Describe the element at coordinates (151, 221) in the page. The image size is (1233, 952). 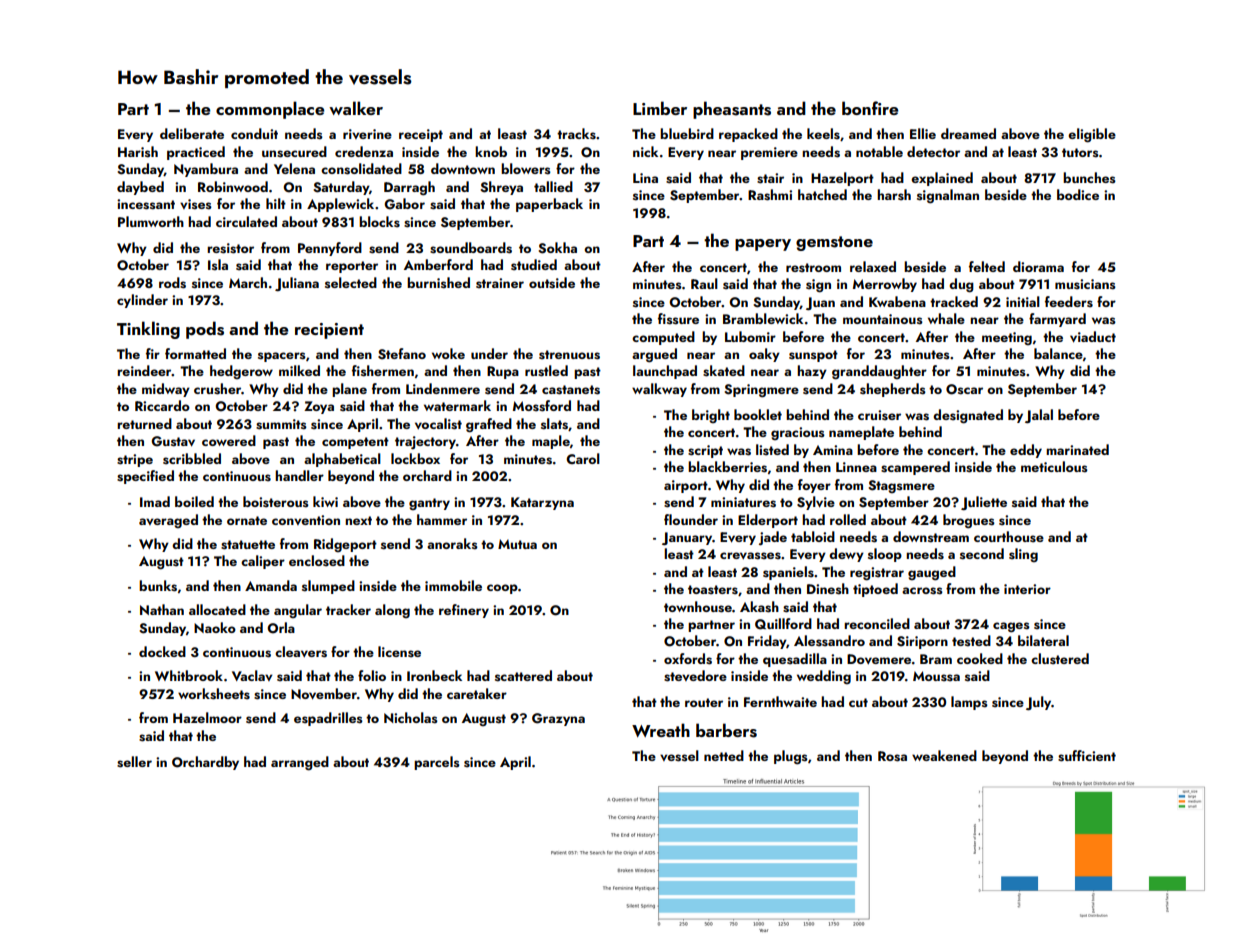
I see `Plumworth` at that location.
